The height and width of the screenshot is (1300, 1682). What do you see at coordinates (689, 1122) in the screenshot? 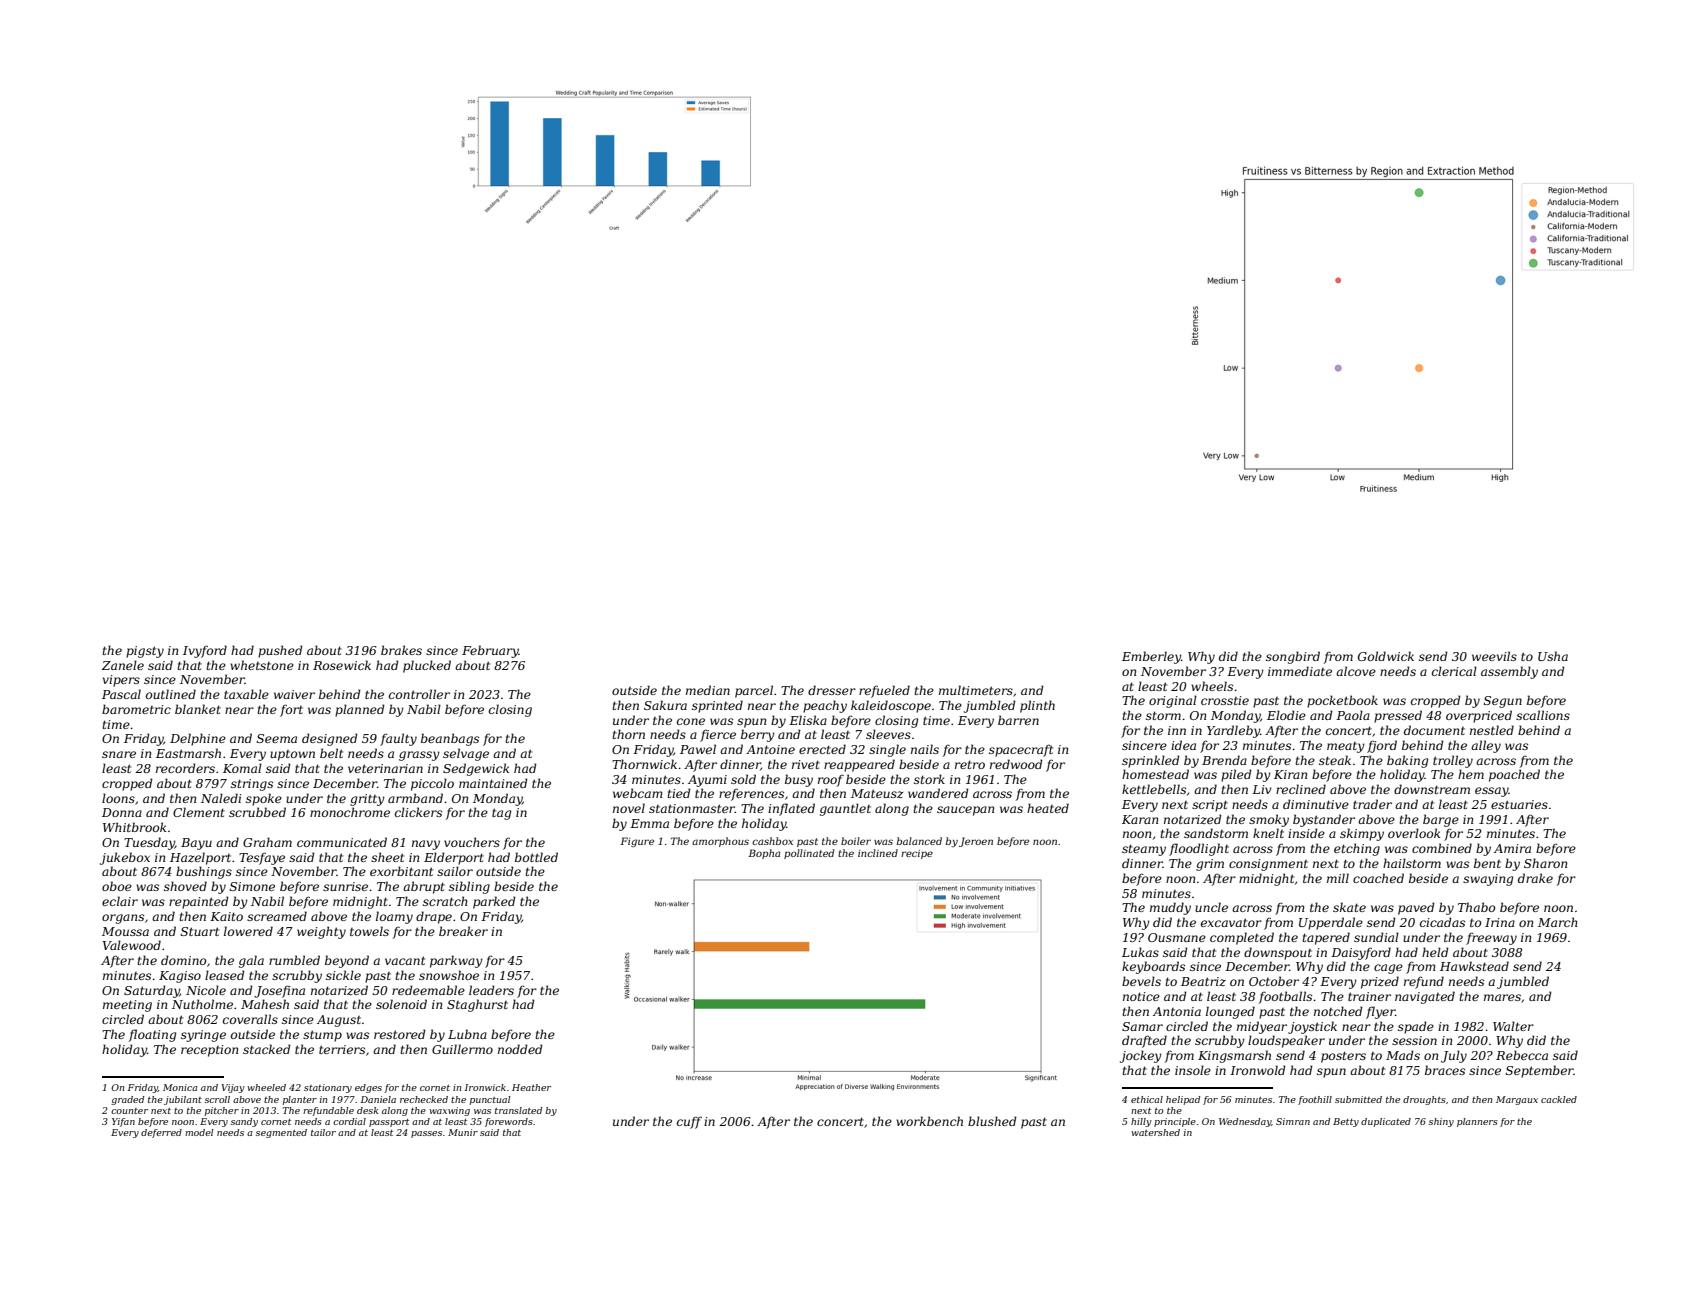
I see `cuff` at bounding box center [689, 1122].
